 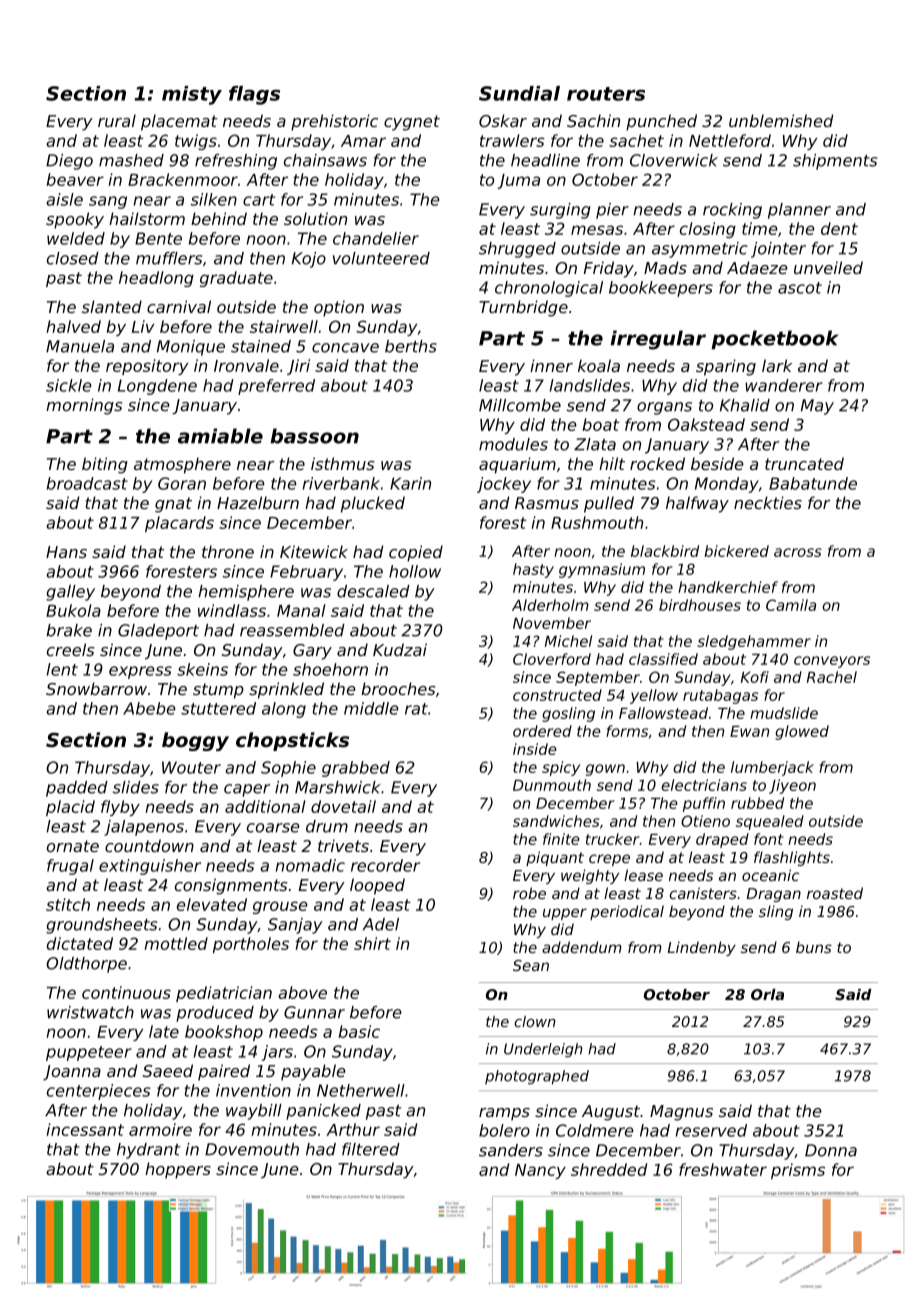 What do you see at coordinates (411, 346) in the image?
I see `berths` at bounding box center [411, 346].
